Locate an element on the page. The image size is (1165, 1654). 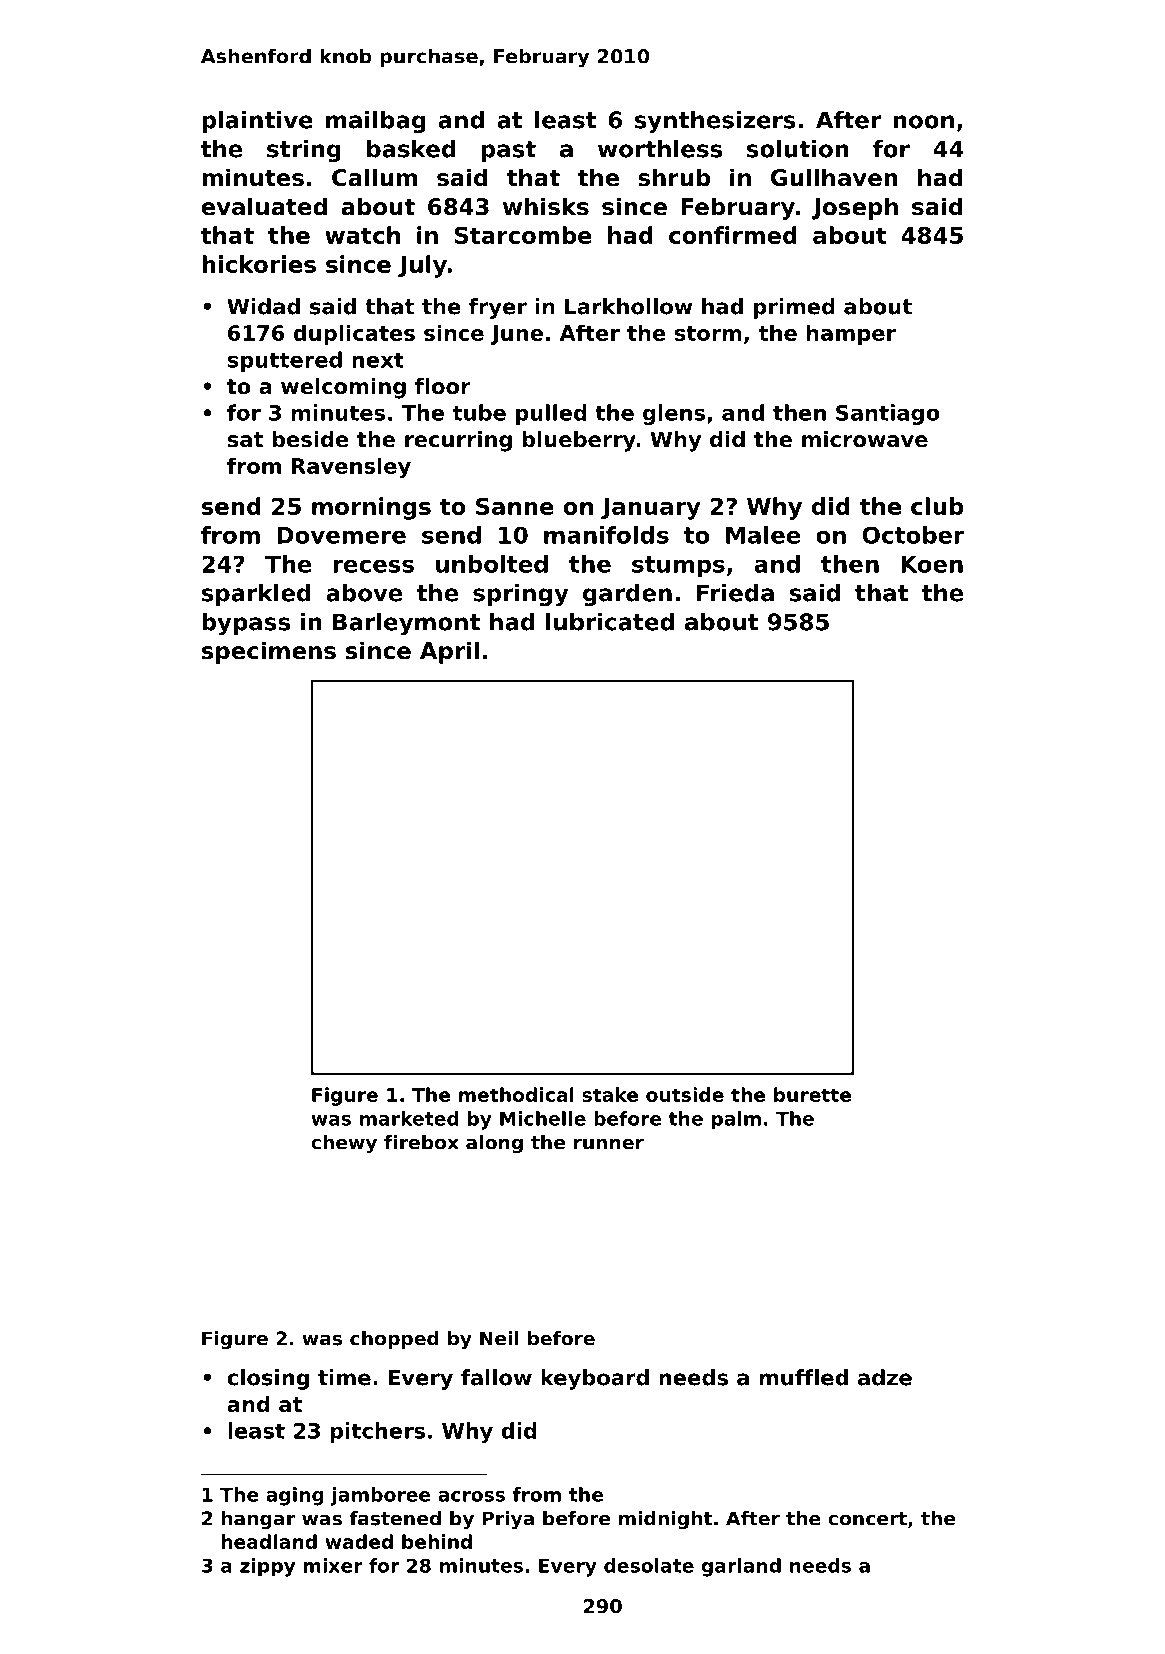
mixer is located at coordinates (333, 1565).
